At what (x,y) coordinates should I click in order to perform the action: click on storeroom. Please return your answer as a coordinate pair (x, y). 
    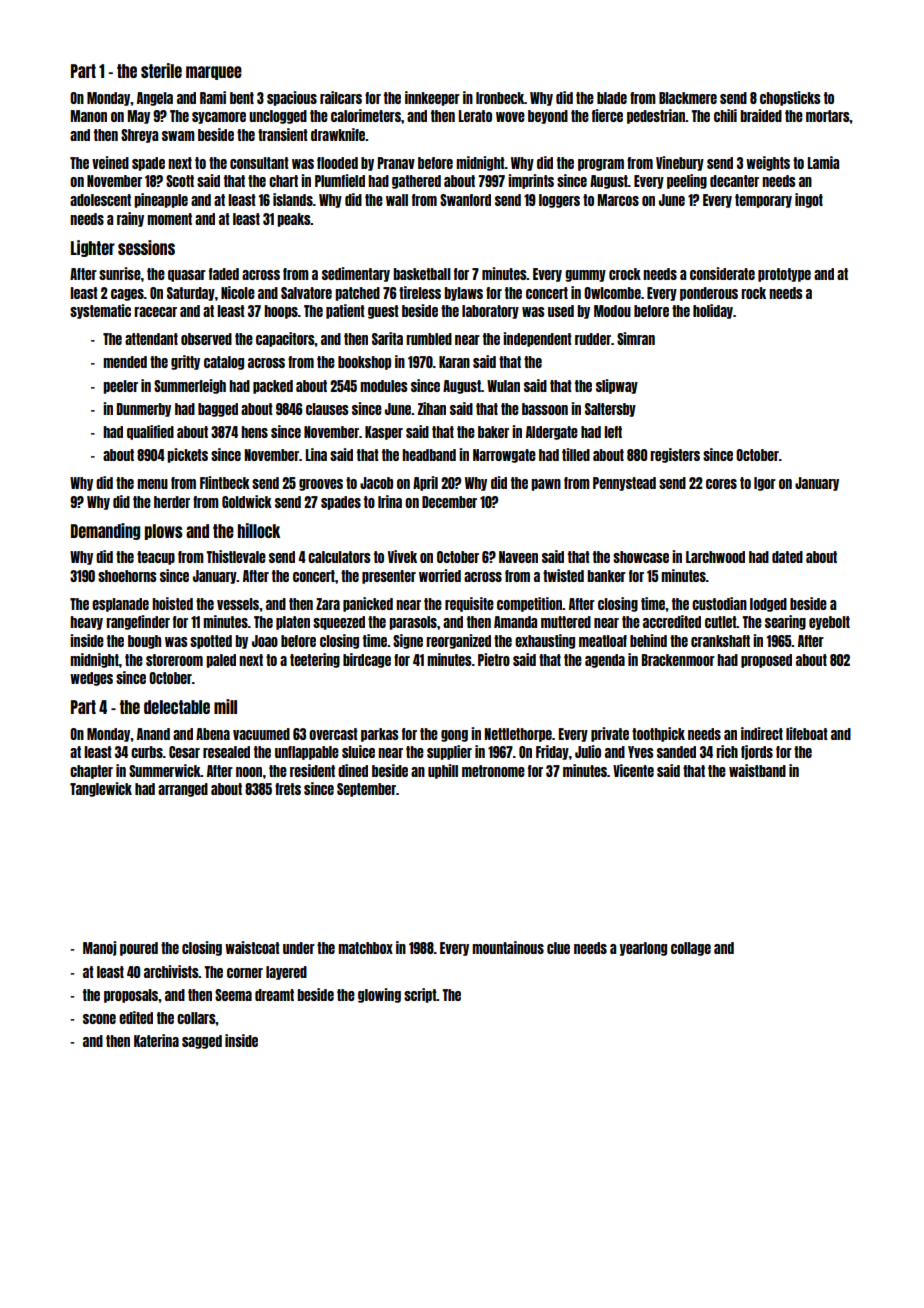
    Looking at the image, I should click on (174, 660).
